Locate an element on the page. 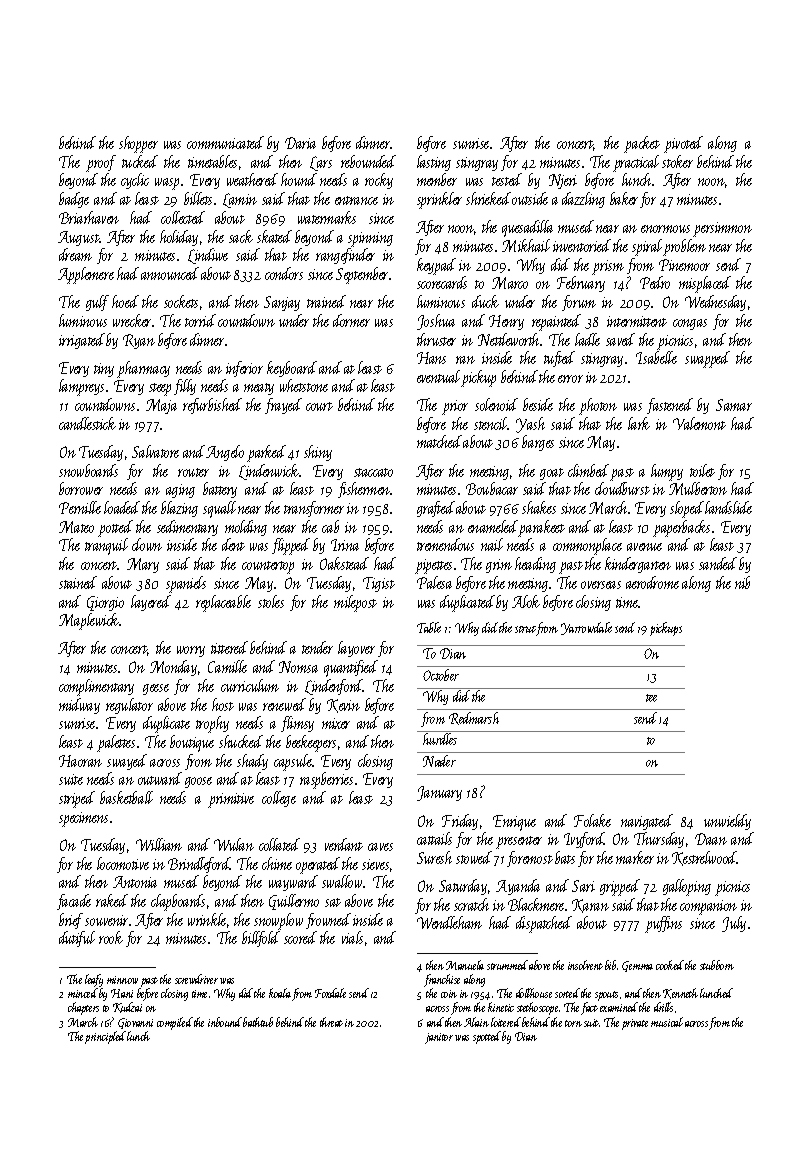  Daria is located at coordinates (300, 143).
